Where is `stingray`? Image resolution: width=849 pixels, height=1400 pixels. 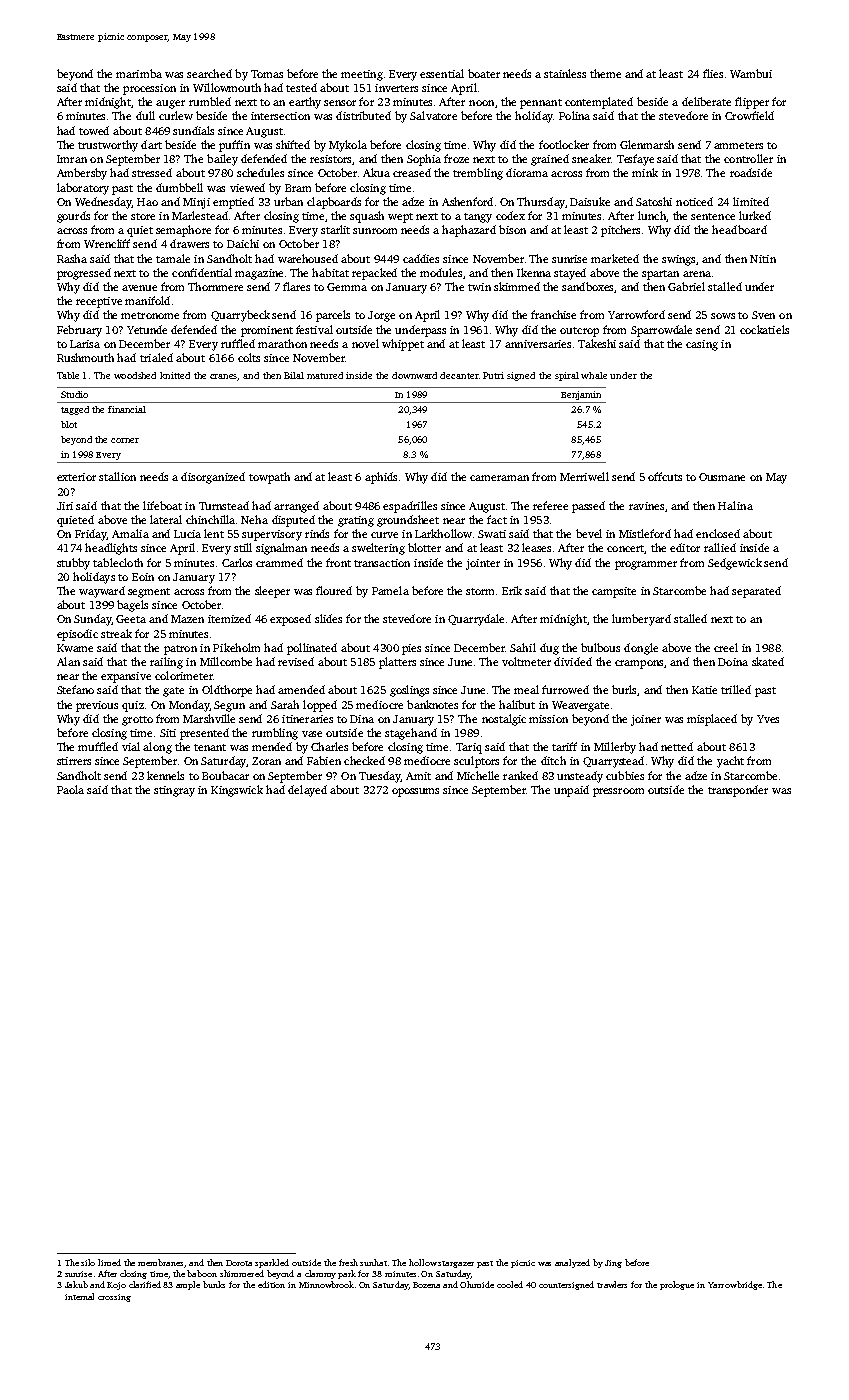
stingray is located at coordinates (174, 791).
